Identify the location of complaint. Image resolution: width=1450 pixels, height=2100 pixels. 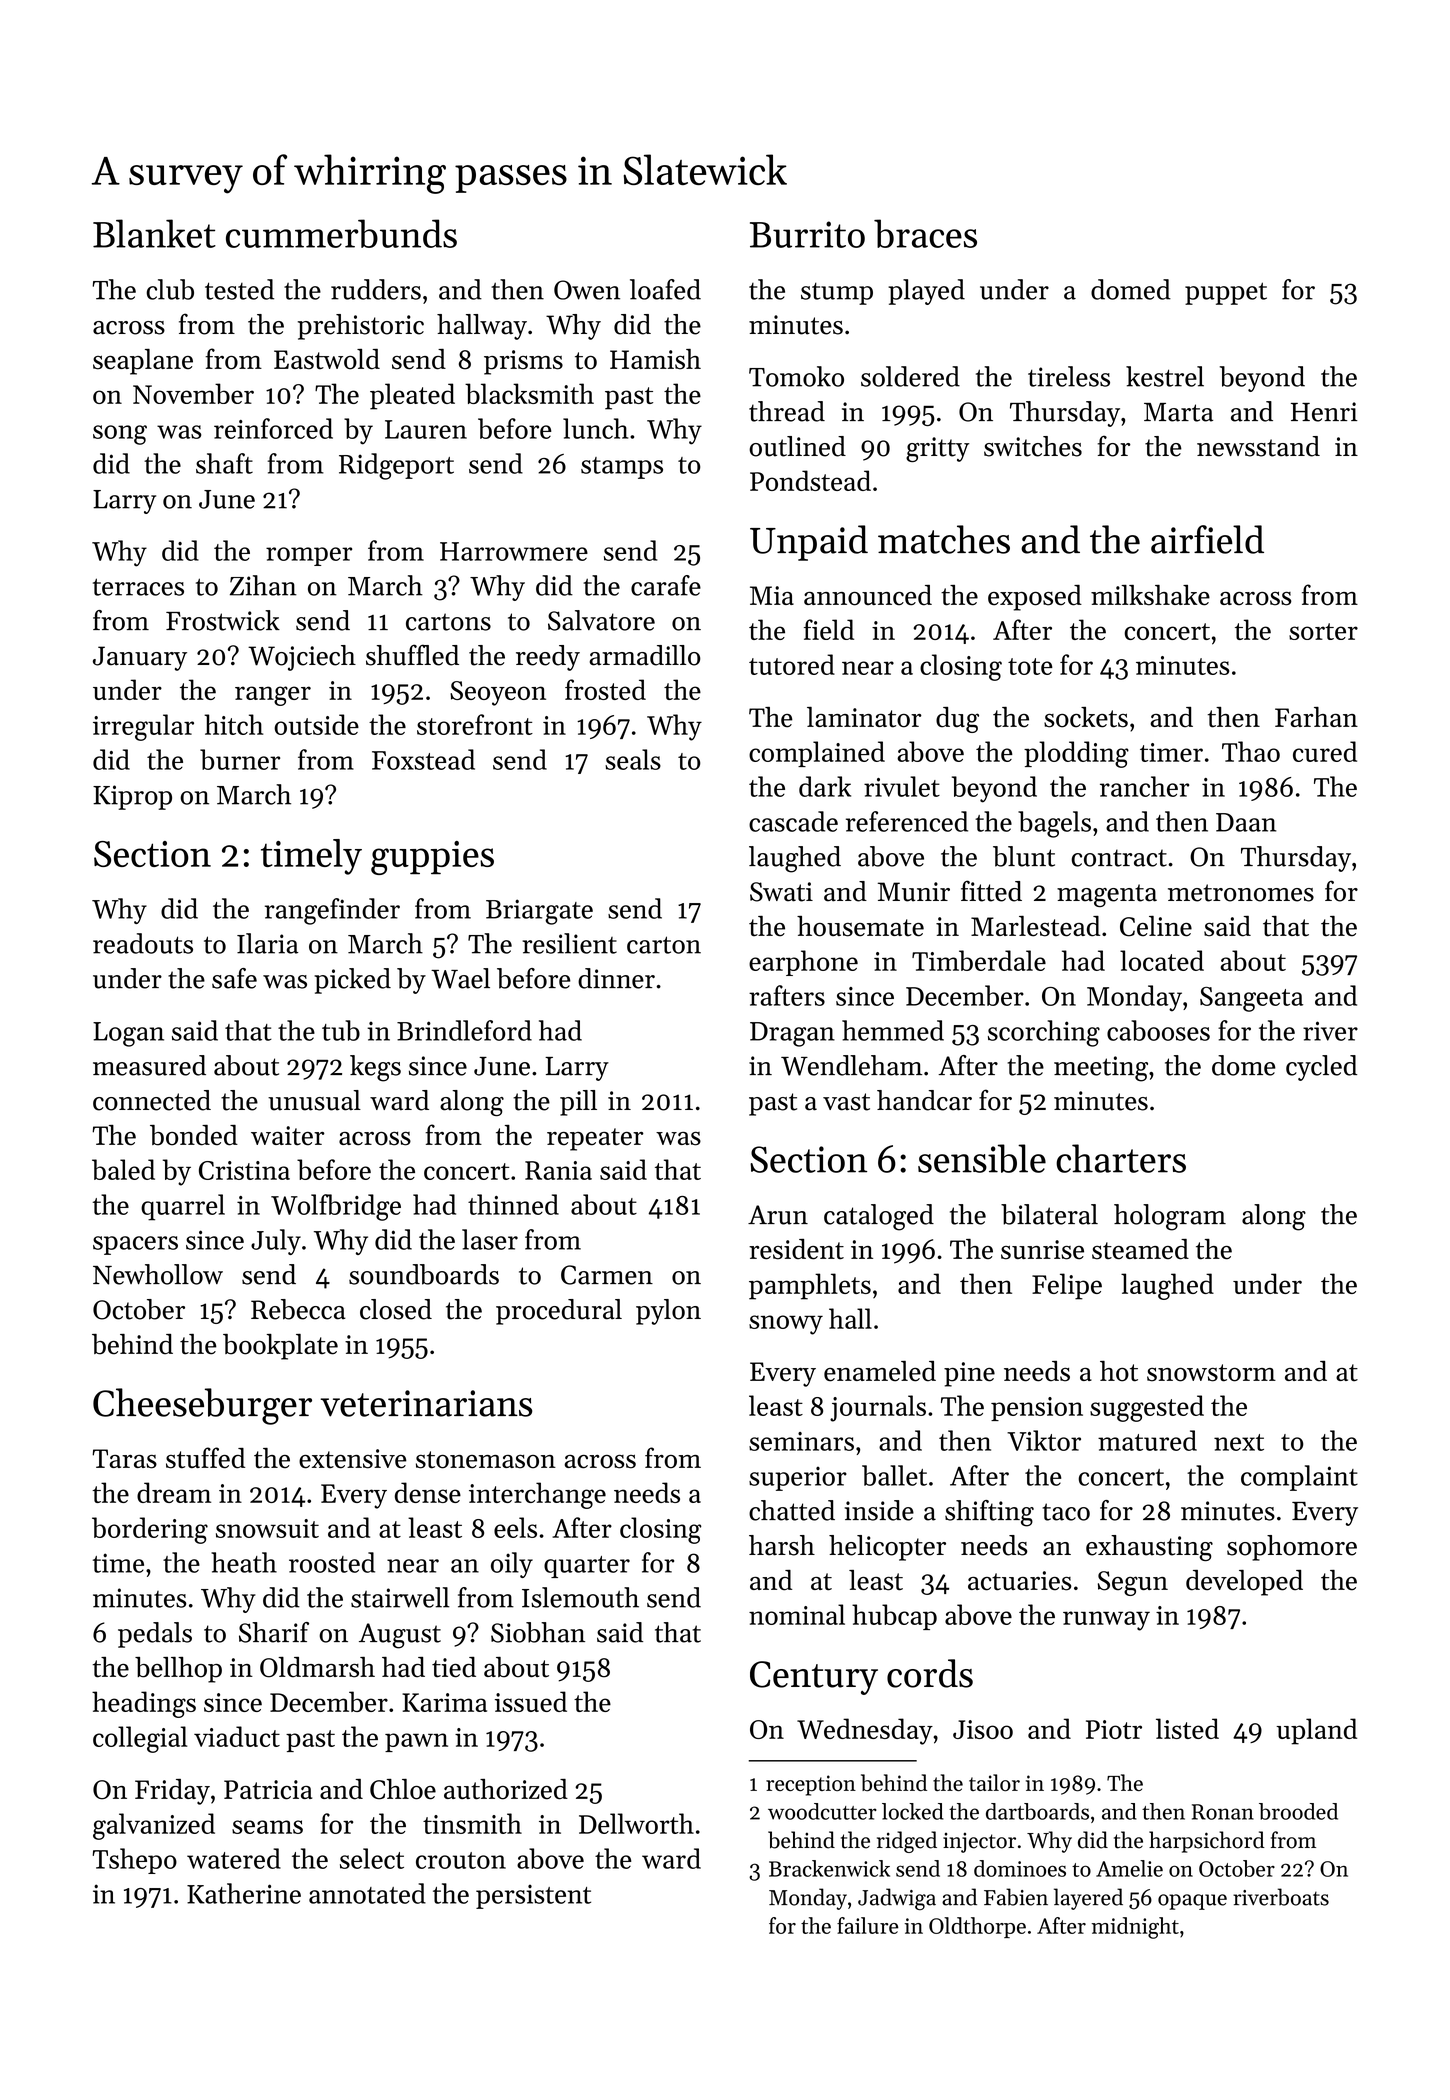
(1299, 1478).
